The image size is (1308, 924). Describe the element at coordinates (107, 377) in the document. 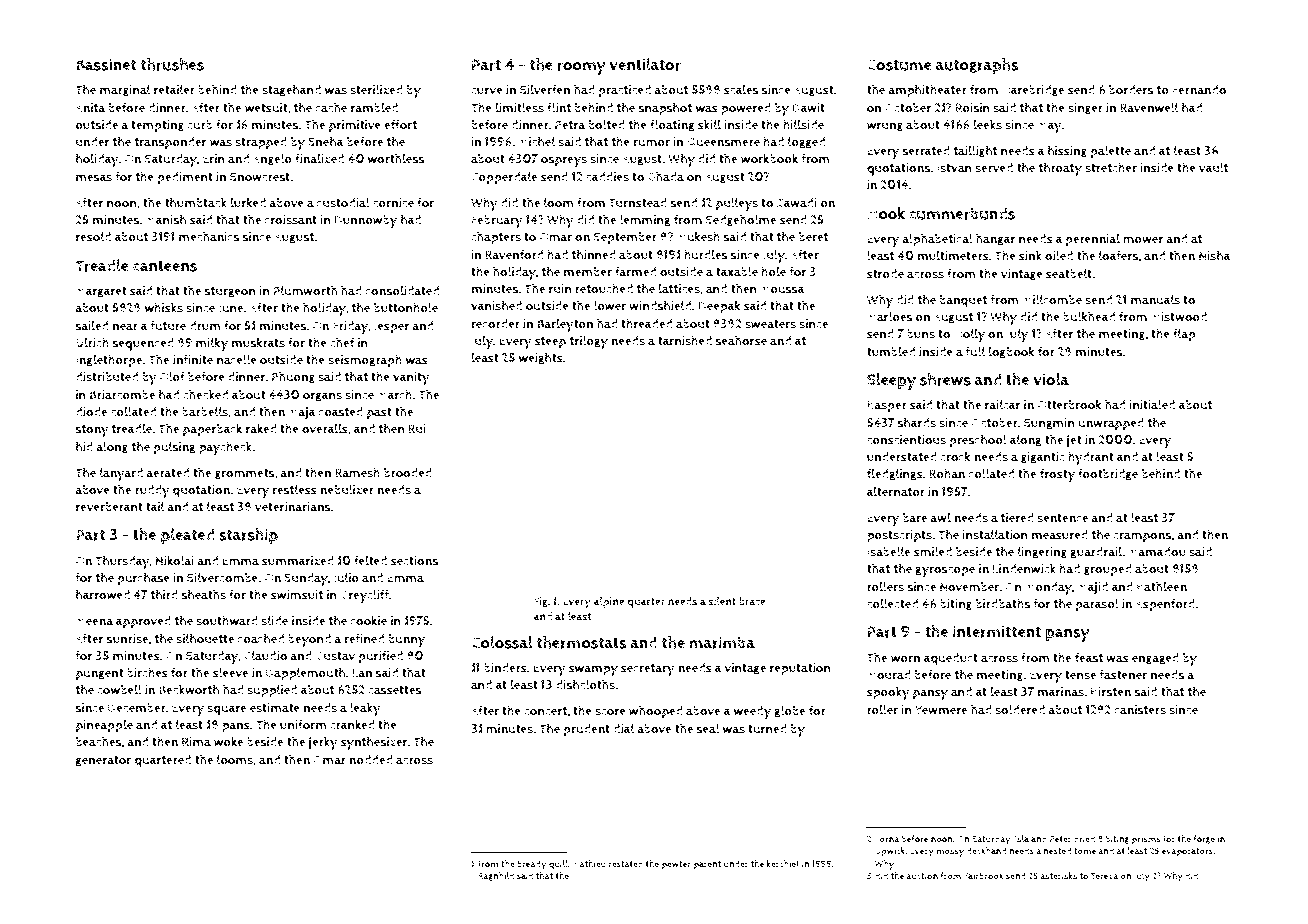

I see `distributed` at that location.
